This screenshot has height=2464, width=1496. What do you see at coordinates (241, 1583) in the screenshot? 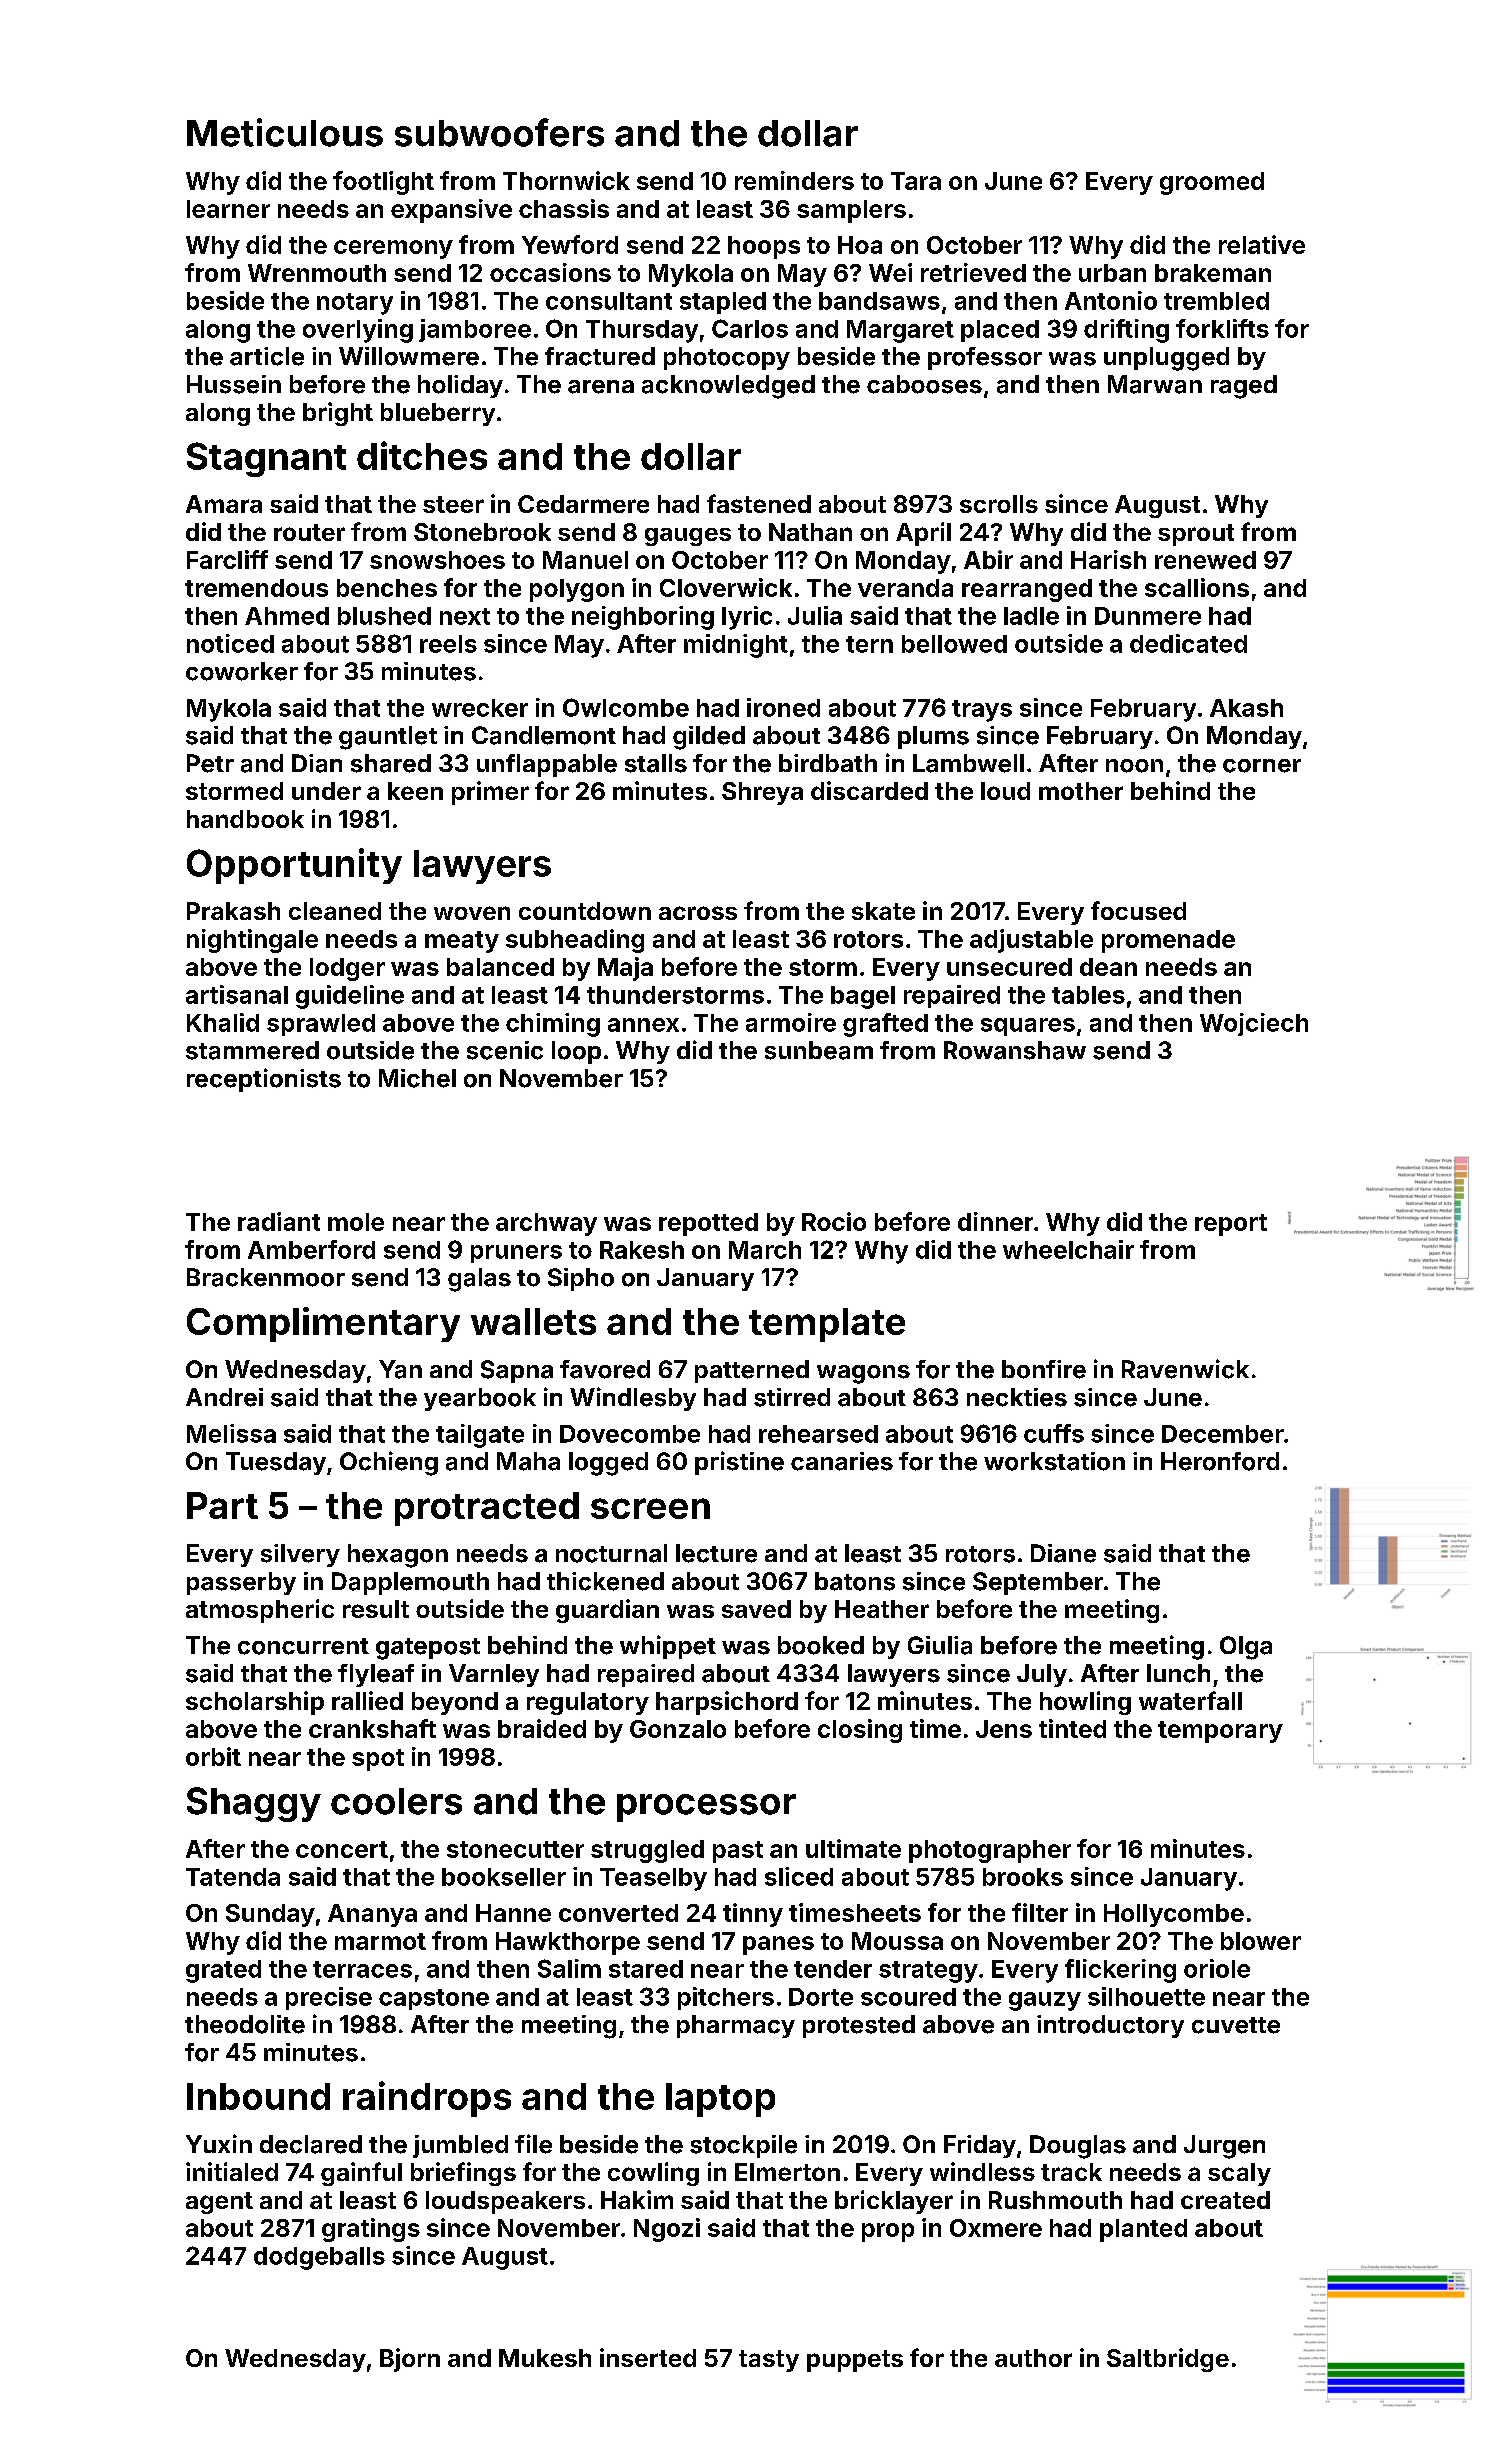
I see `passerby` at bounding box center [241, 1583].
